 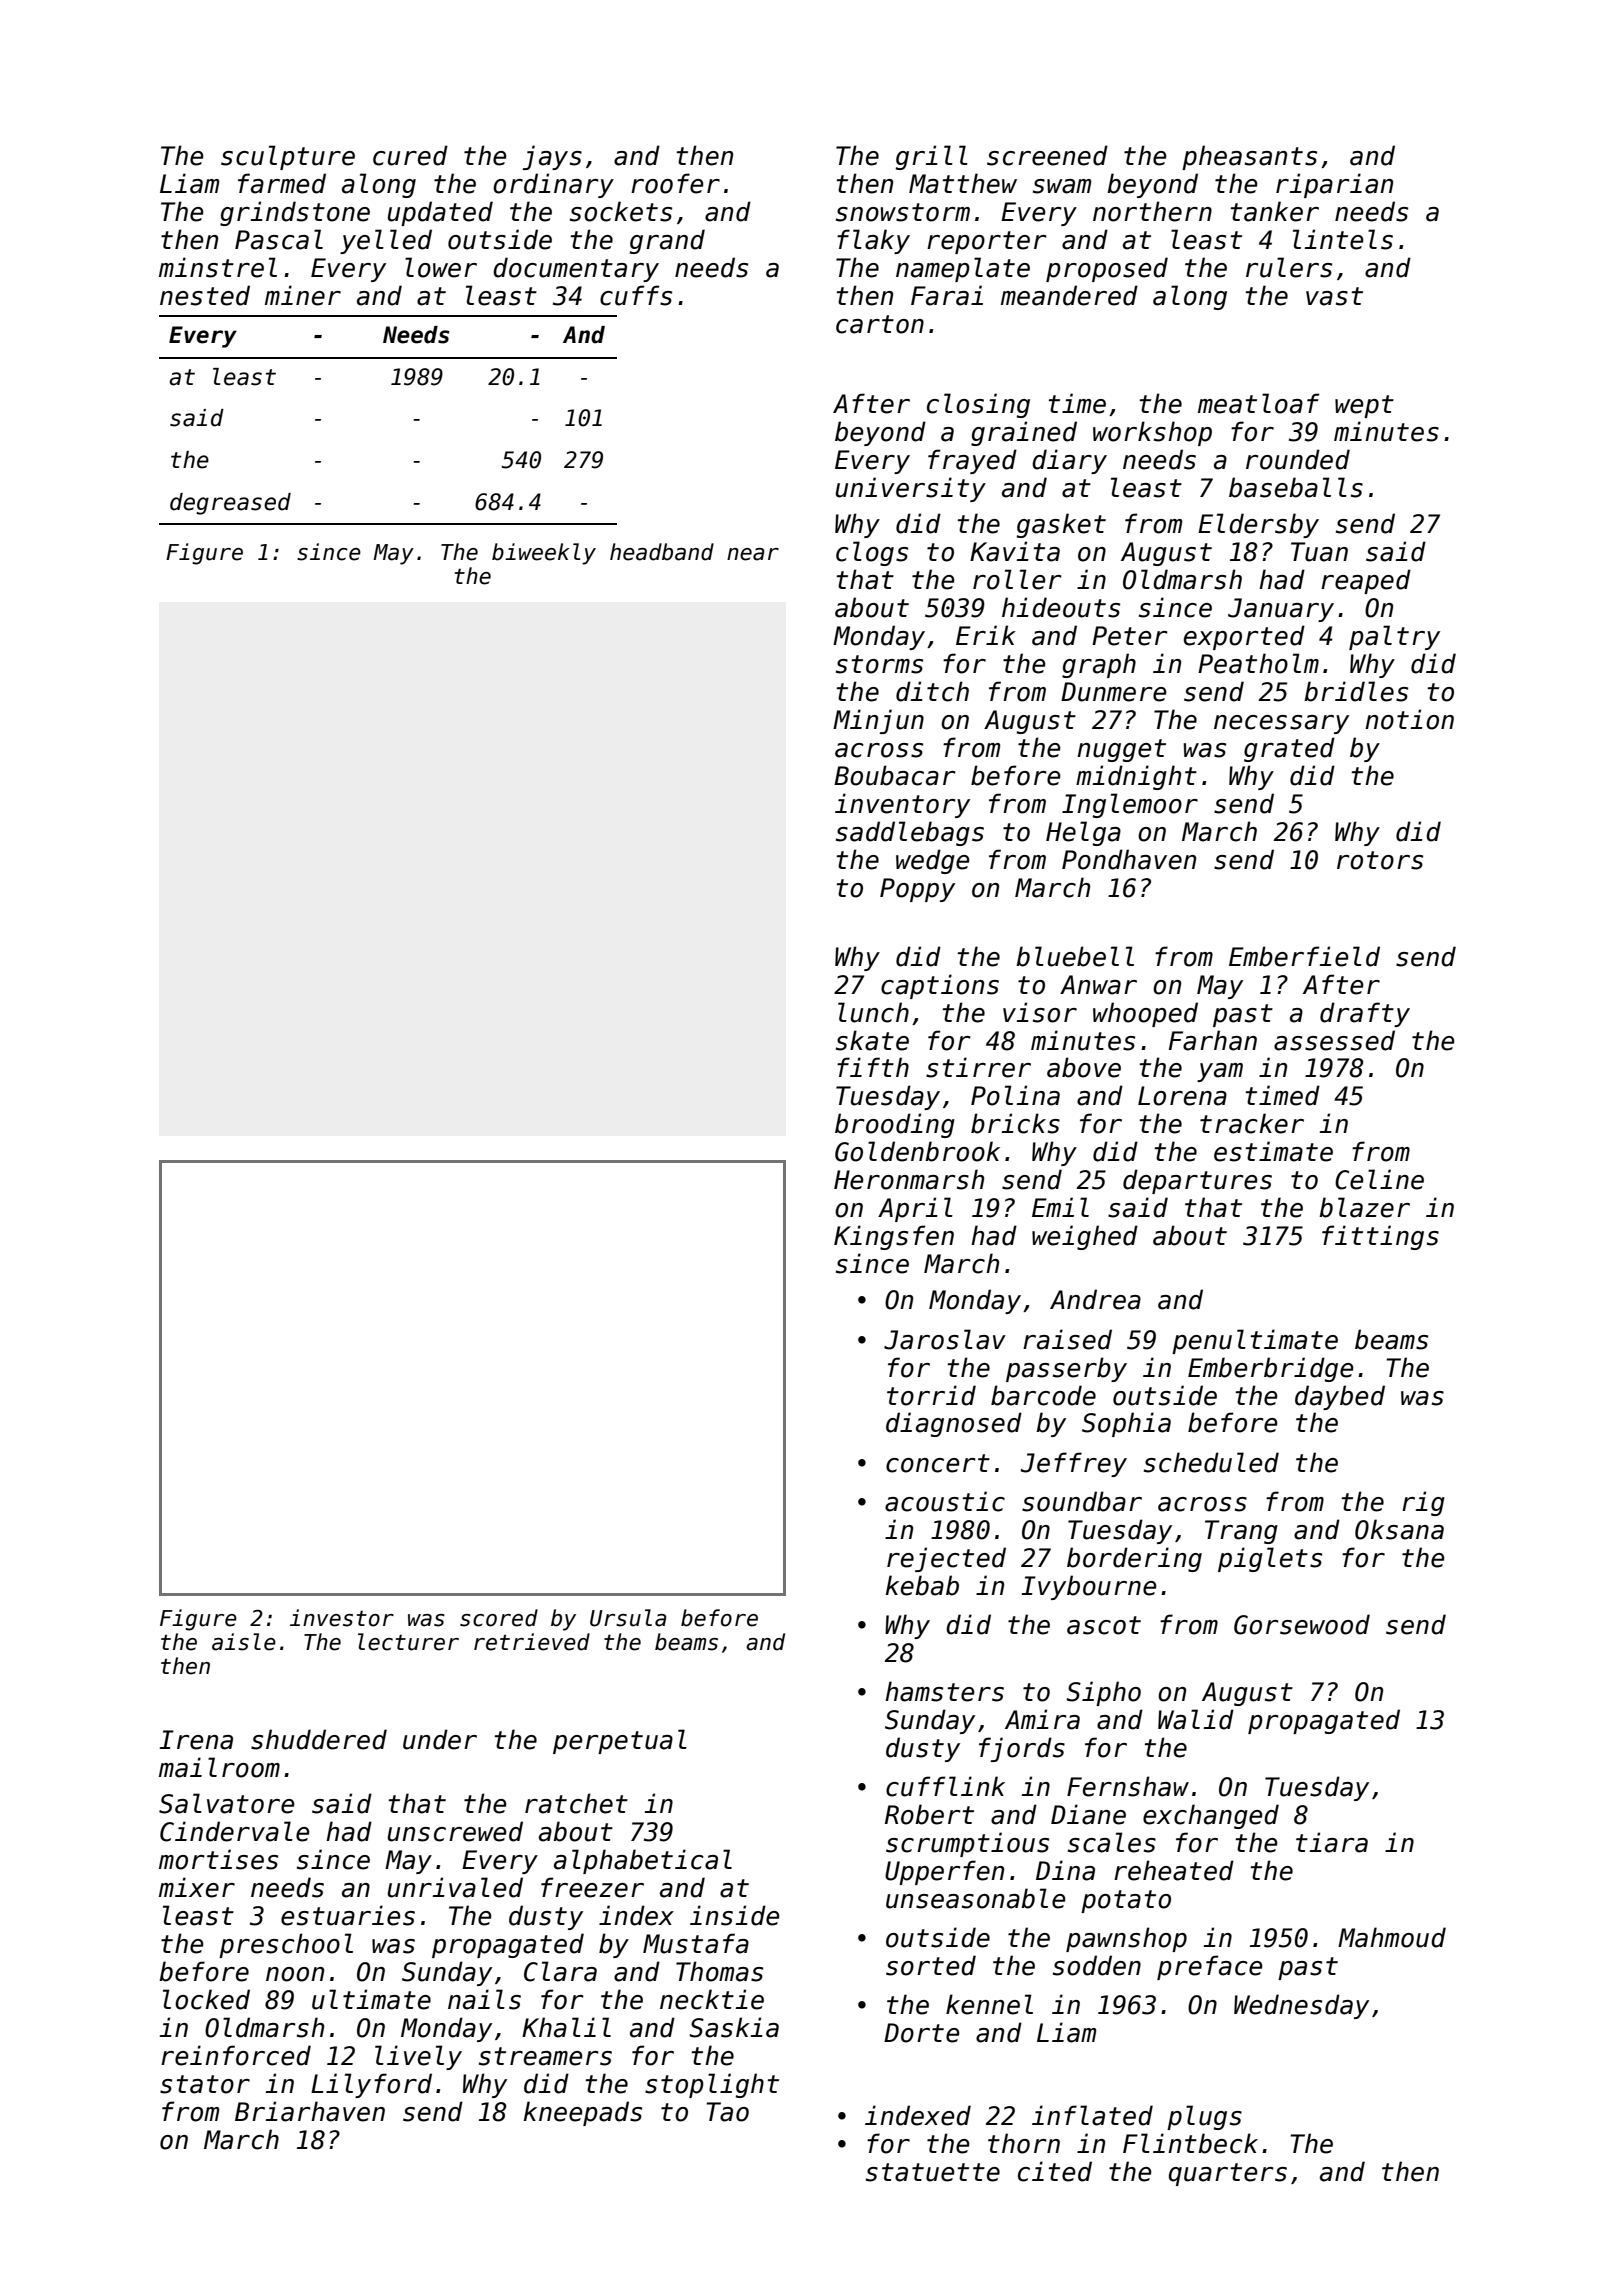 What do you see at coordinates (244, 1642) in the screenshot?
I see `aisle` at bounding box center [244, 1642].
